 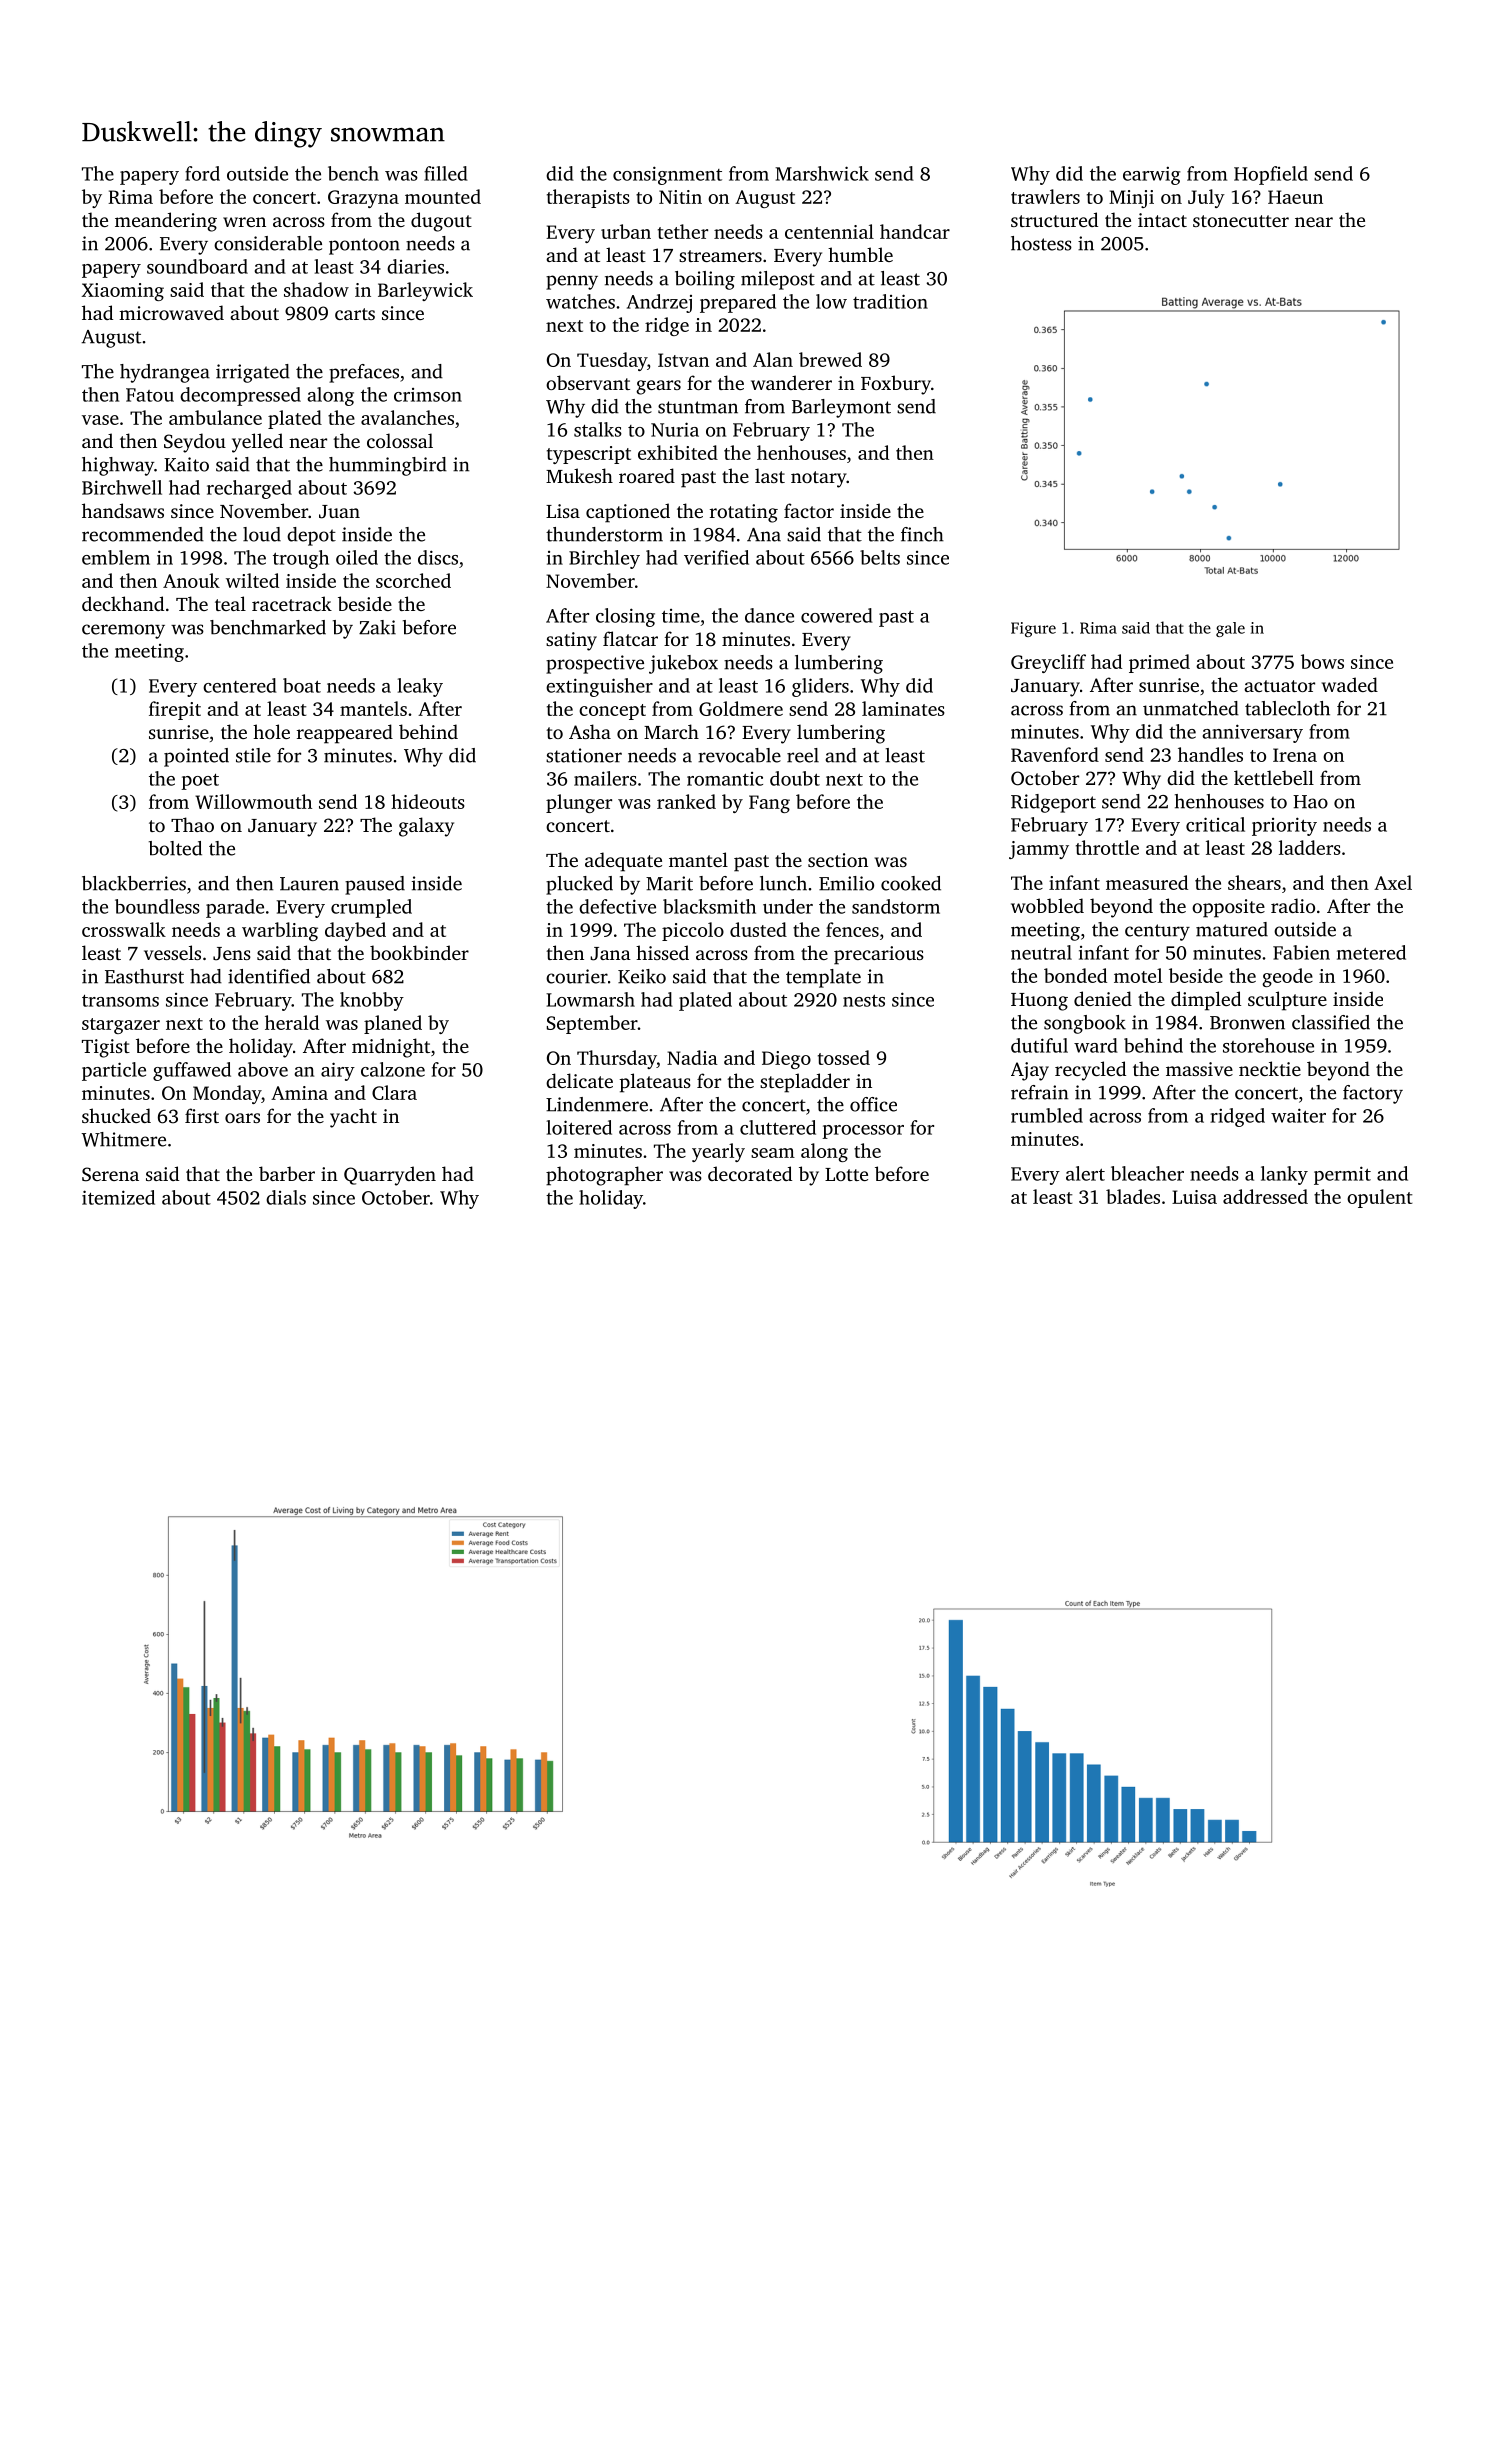 What do you see at coordinates (377, 627) in the screenshot?
I see `Zaki` at bounding box center [377, 627].
